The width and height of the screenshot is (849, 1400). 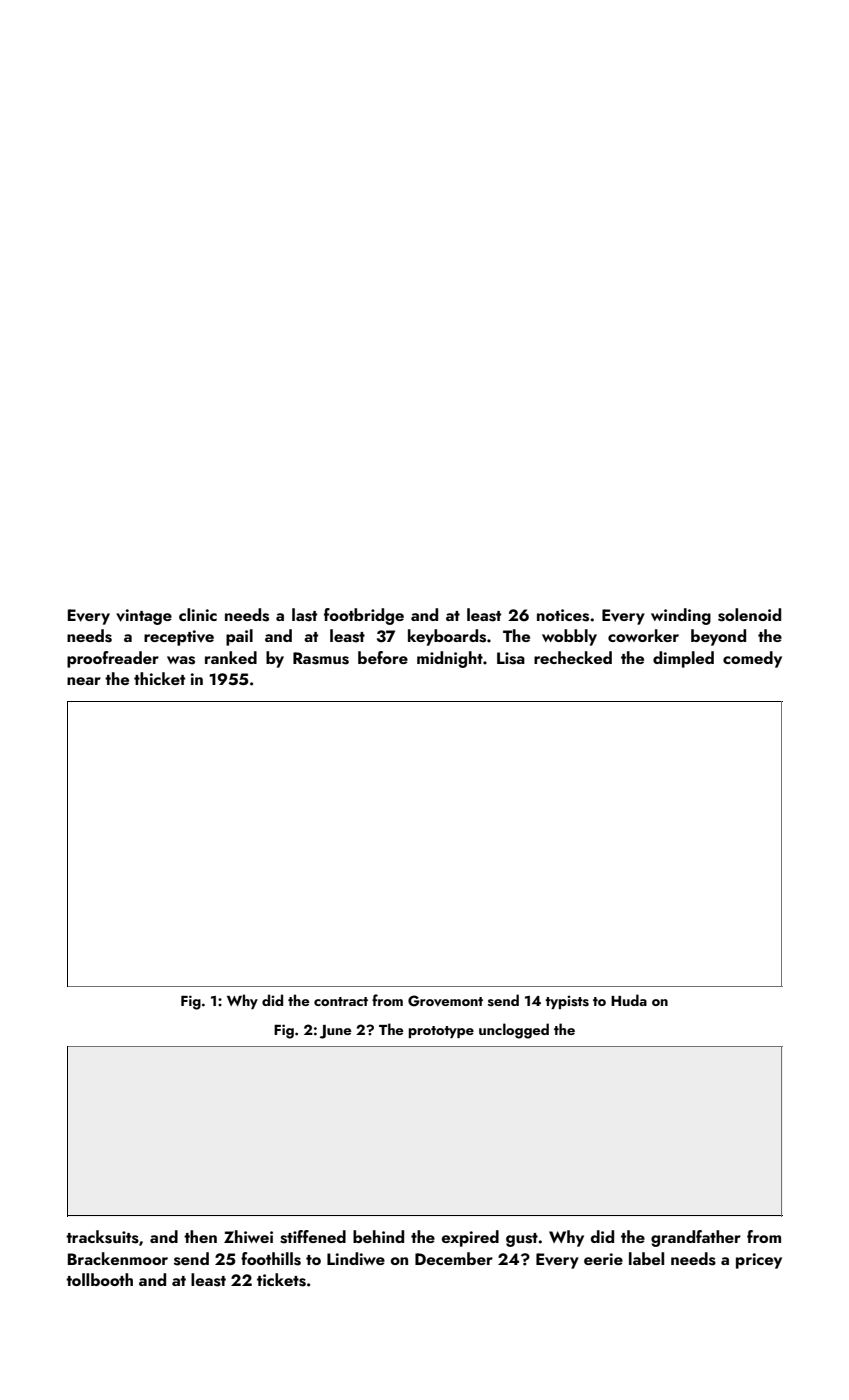 What do you see at coordinates (341, 1001) in the screenshot?
I see `contract` at bounding box center [341, 1001].
